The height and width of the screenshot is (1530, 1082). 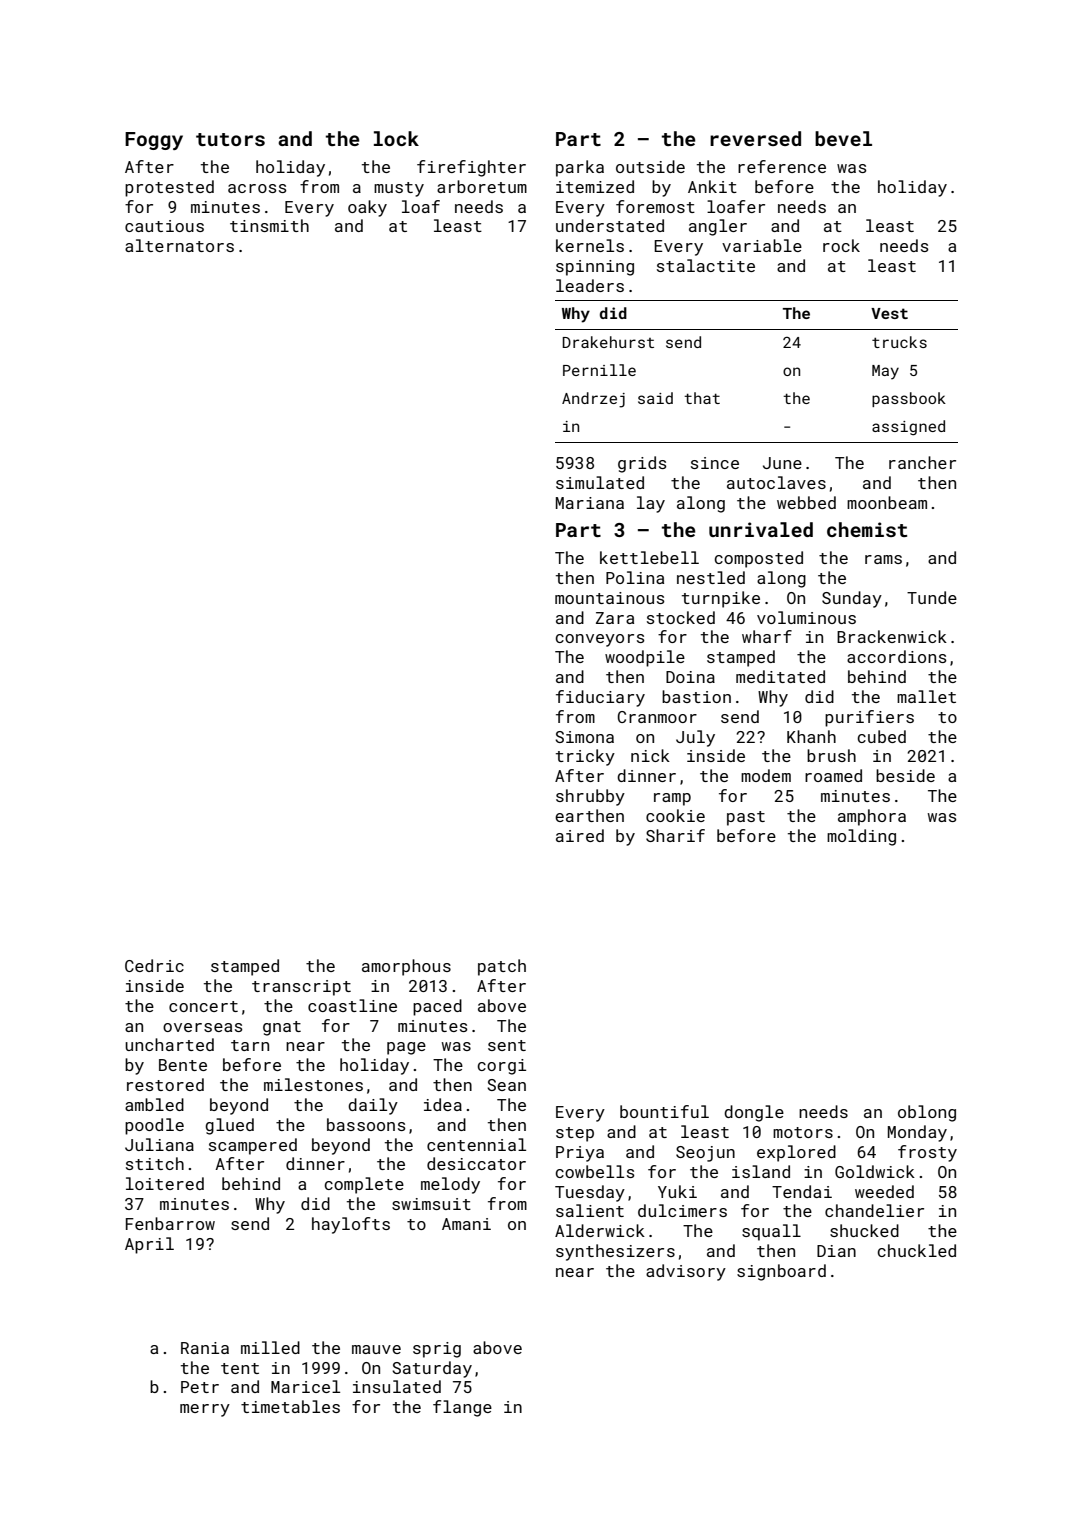 What do you see at coordinates (590, 503) in the screenshot?
I see `Mariana` at bounding box center [590, 503].
